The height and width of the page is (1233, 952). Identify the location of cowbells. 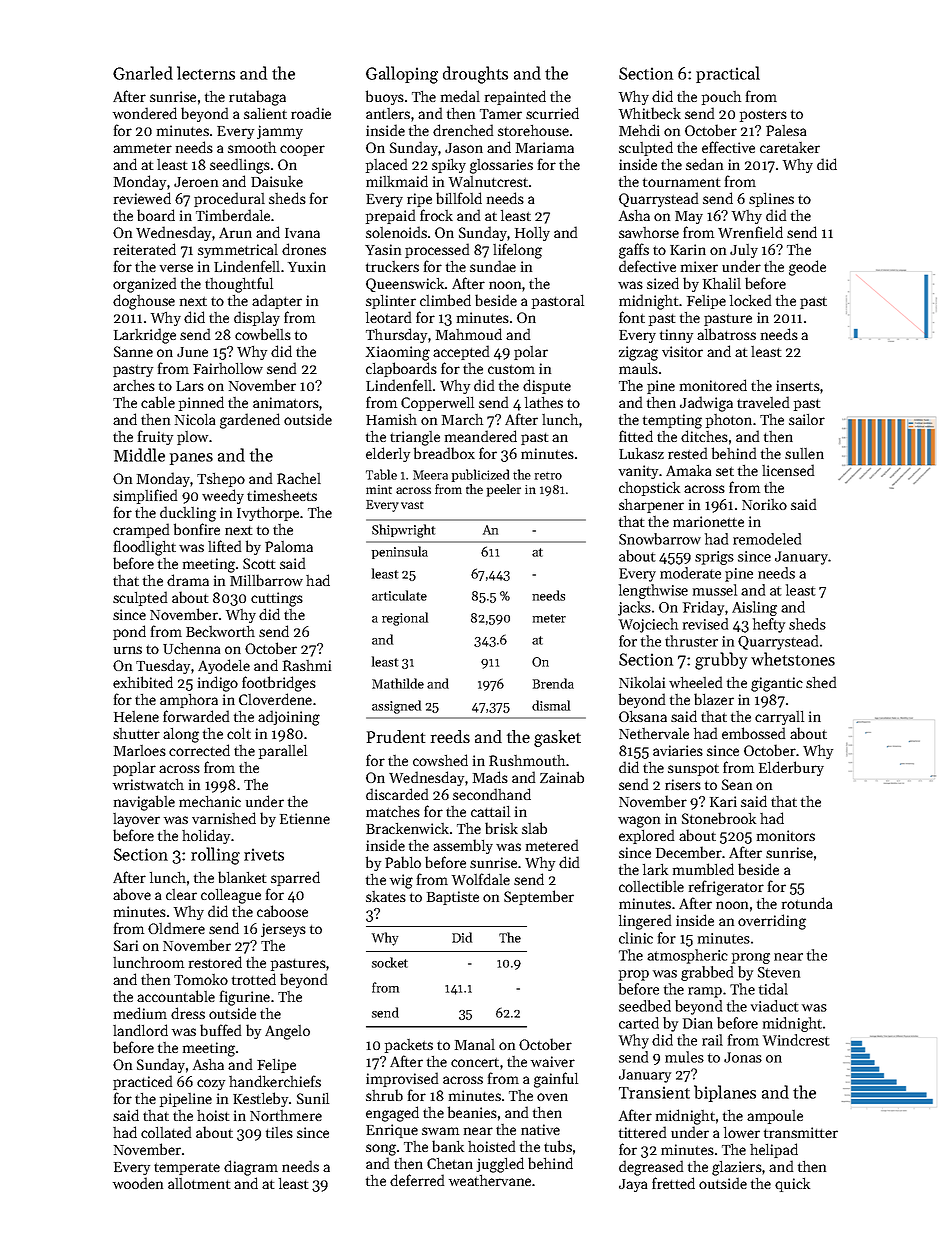
(263, 334).
